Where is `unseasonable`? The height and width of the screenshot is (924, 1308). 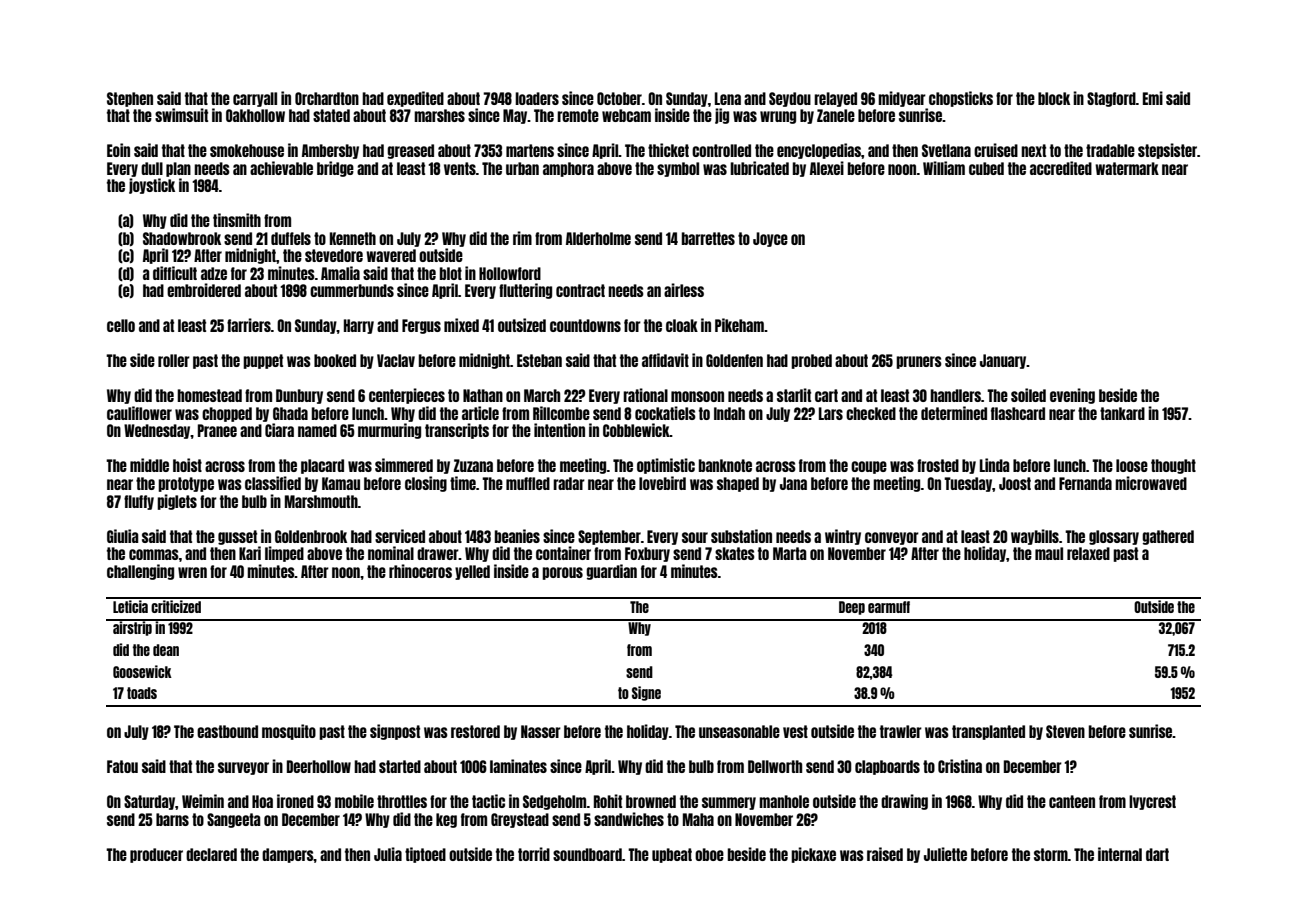
unseasonable is located at coordinates (739, 731).
